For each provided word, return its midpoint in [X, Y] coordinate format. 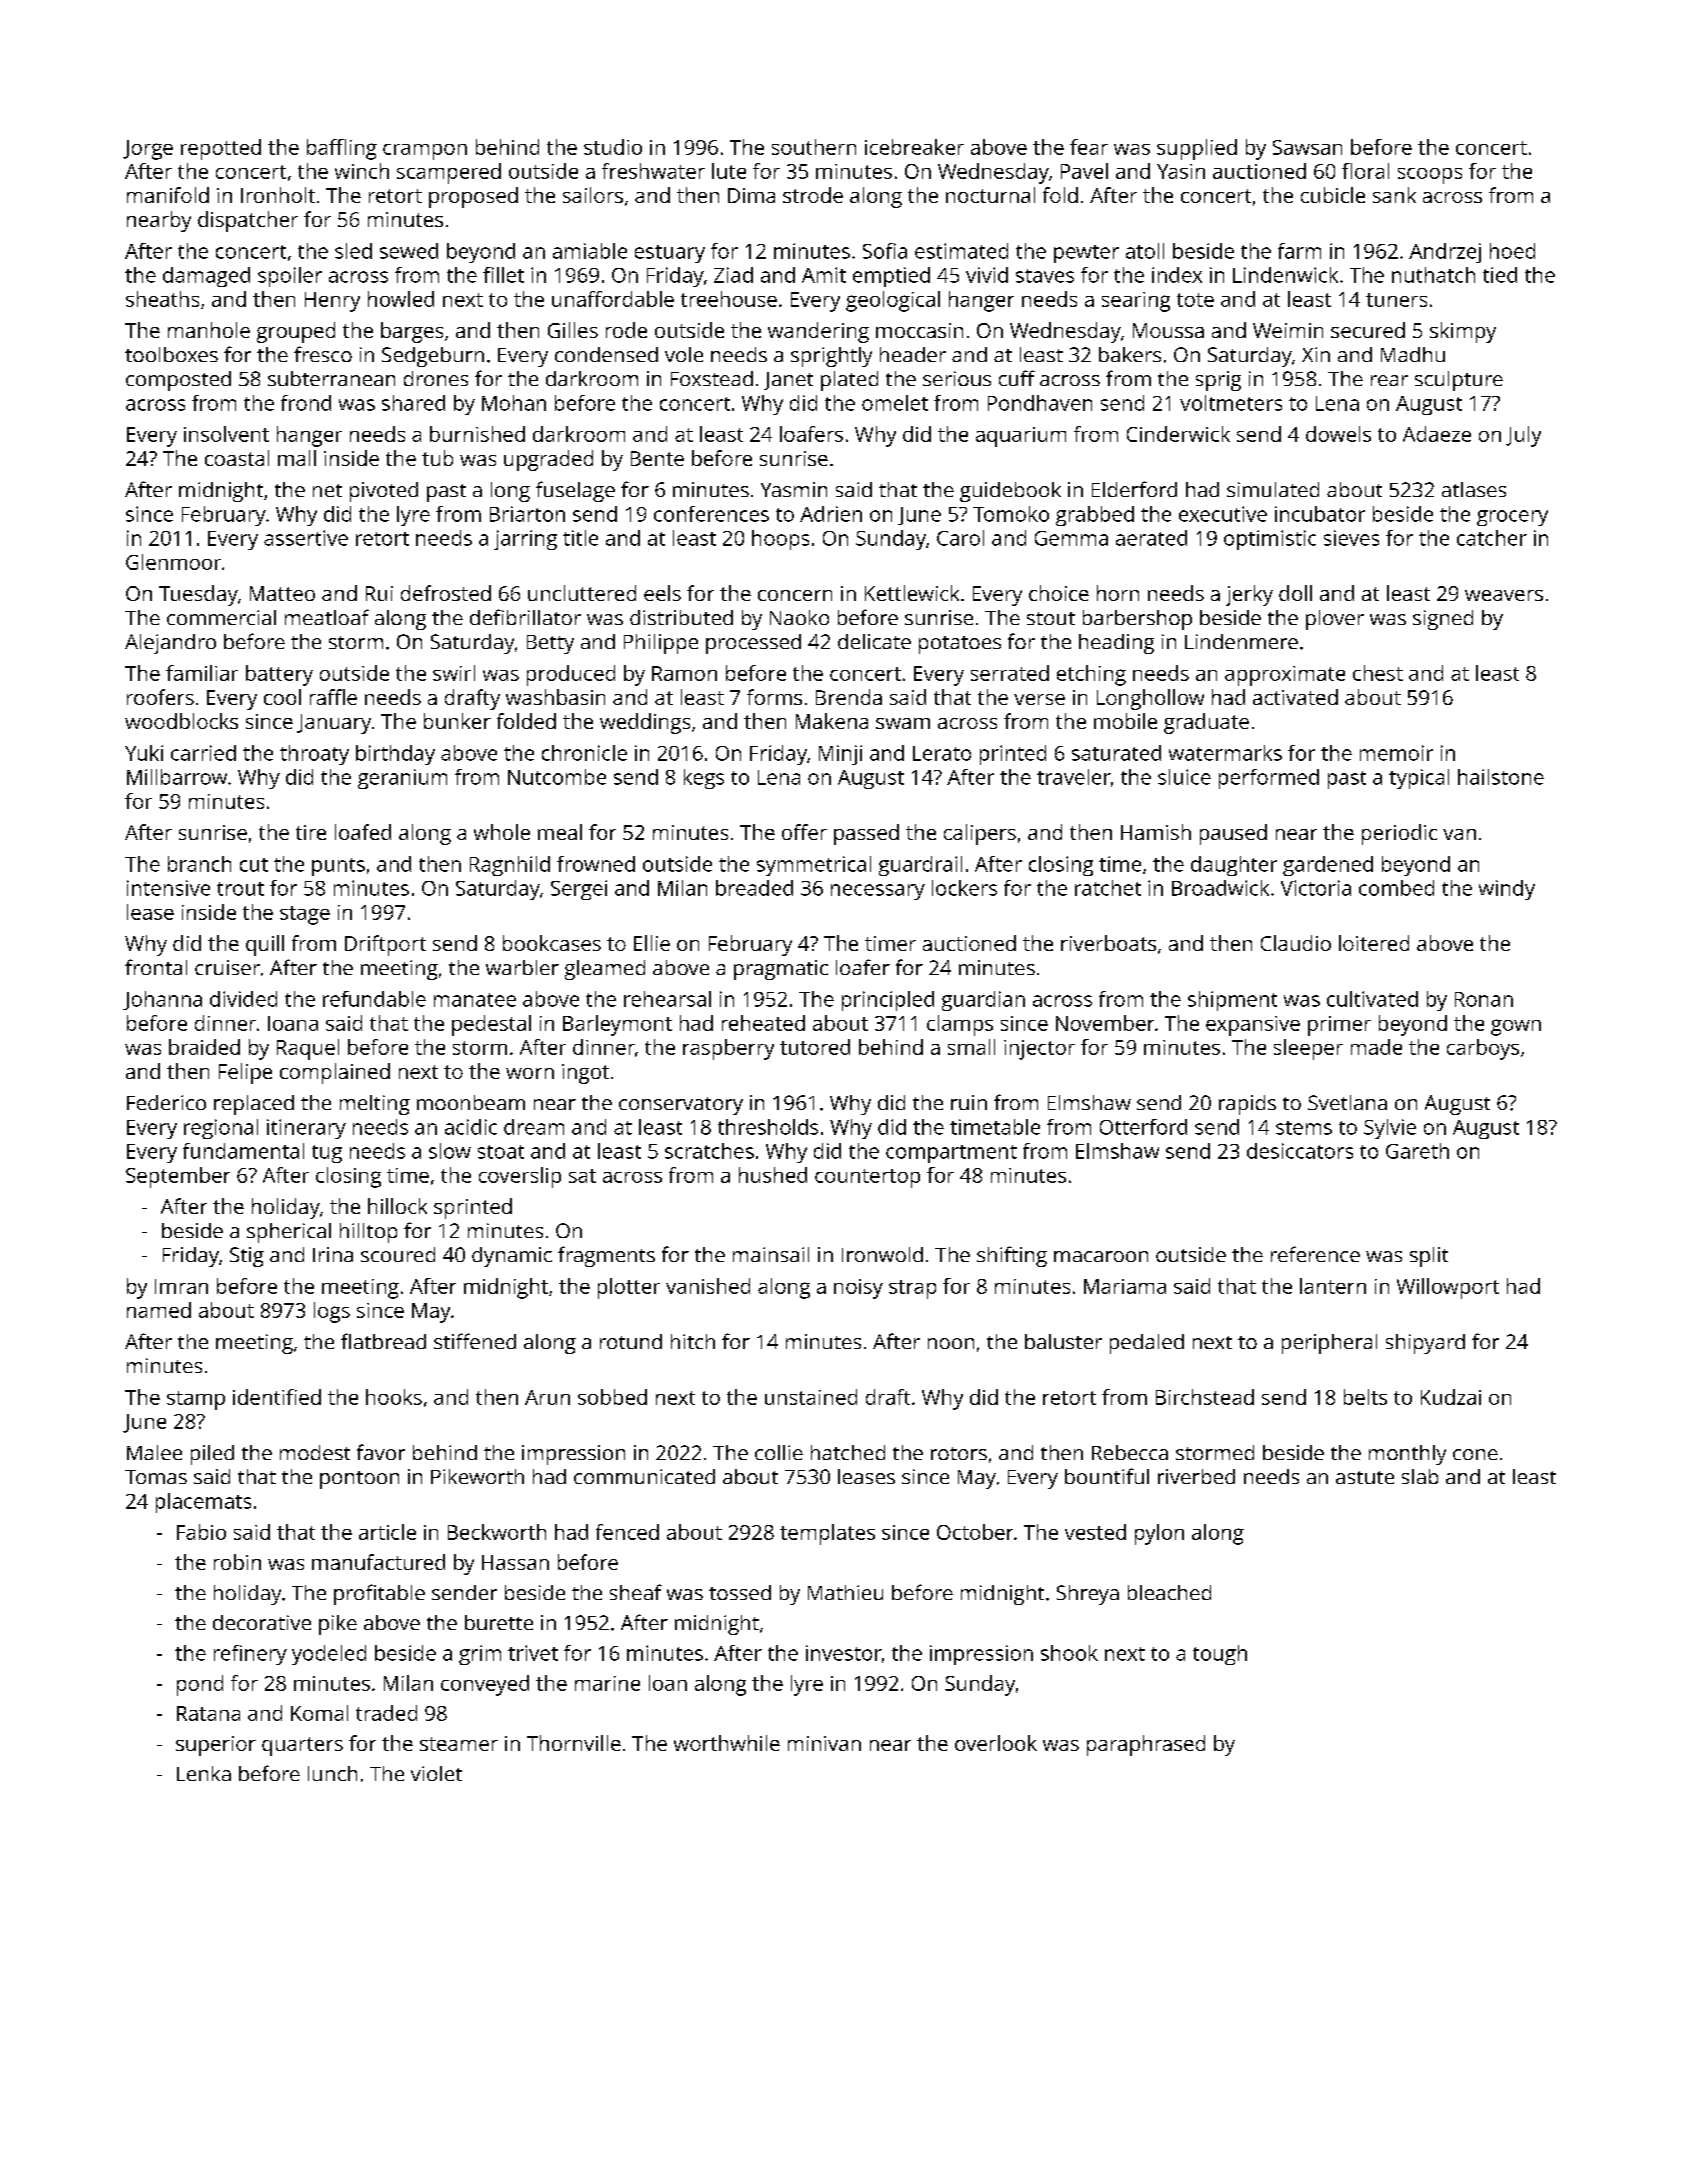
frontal [156, 967]
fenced [627, 1532]
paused [1233, 834]
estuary [670, 254]
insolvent [226, 434]
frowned [596, 864]
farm [1299, 251]
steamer [459, 1744]
